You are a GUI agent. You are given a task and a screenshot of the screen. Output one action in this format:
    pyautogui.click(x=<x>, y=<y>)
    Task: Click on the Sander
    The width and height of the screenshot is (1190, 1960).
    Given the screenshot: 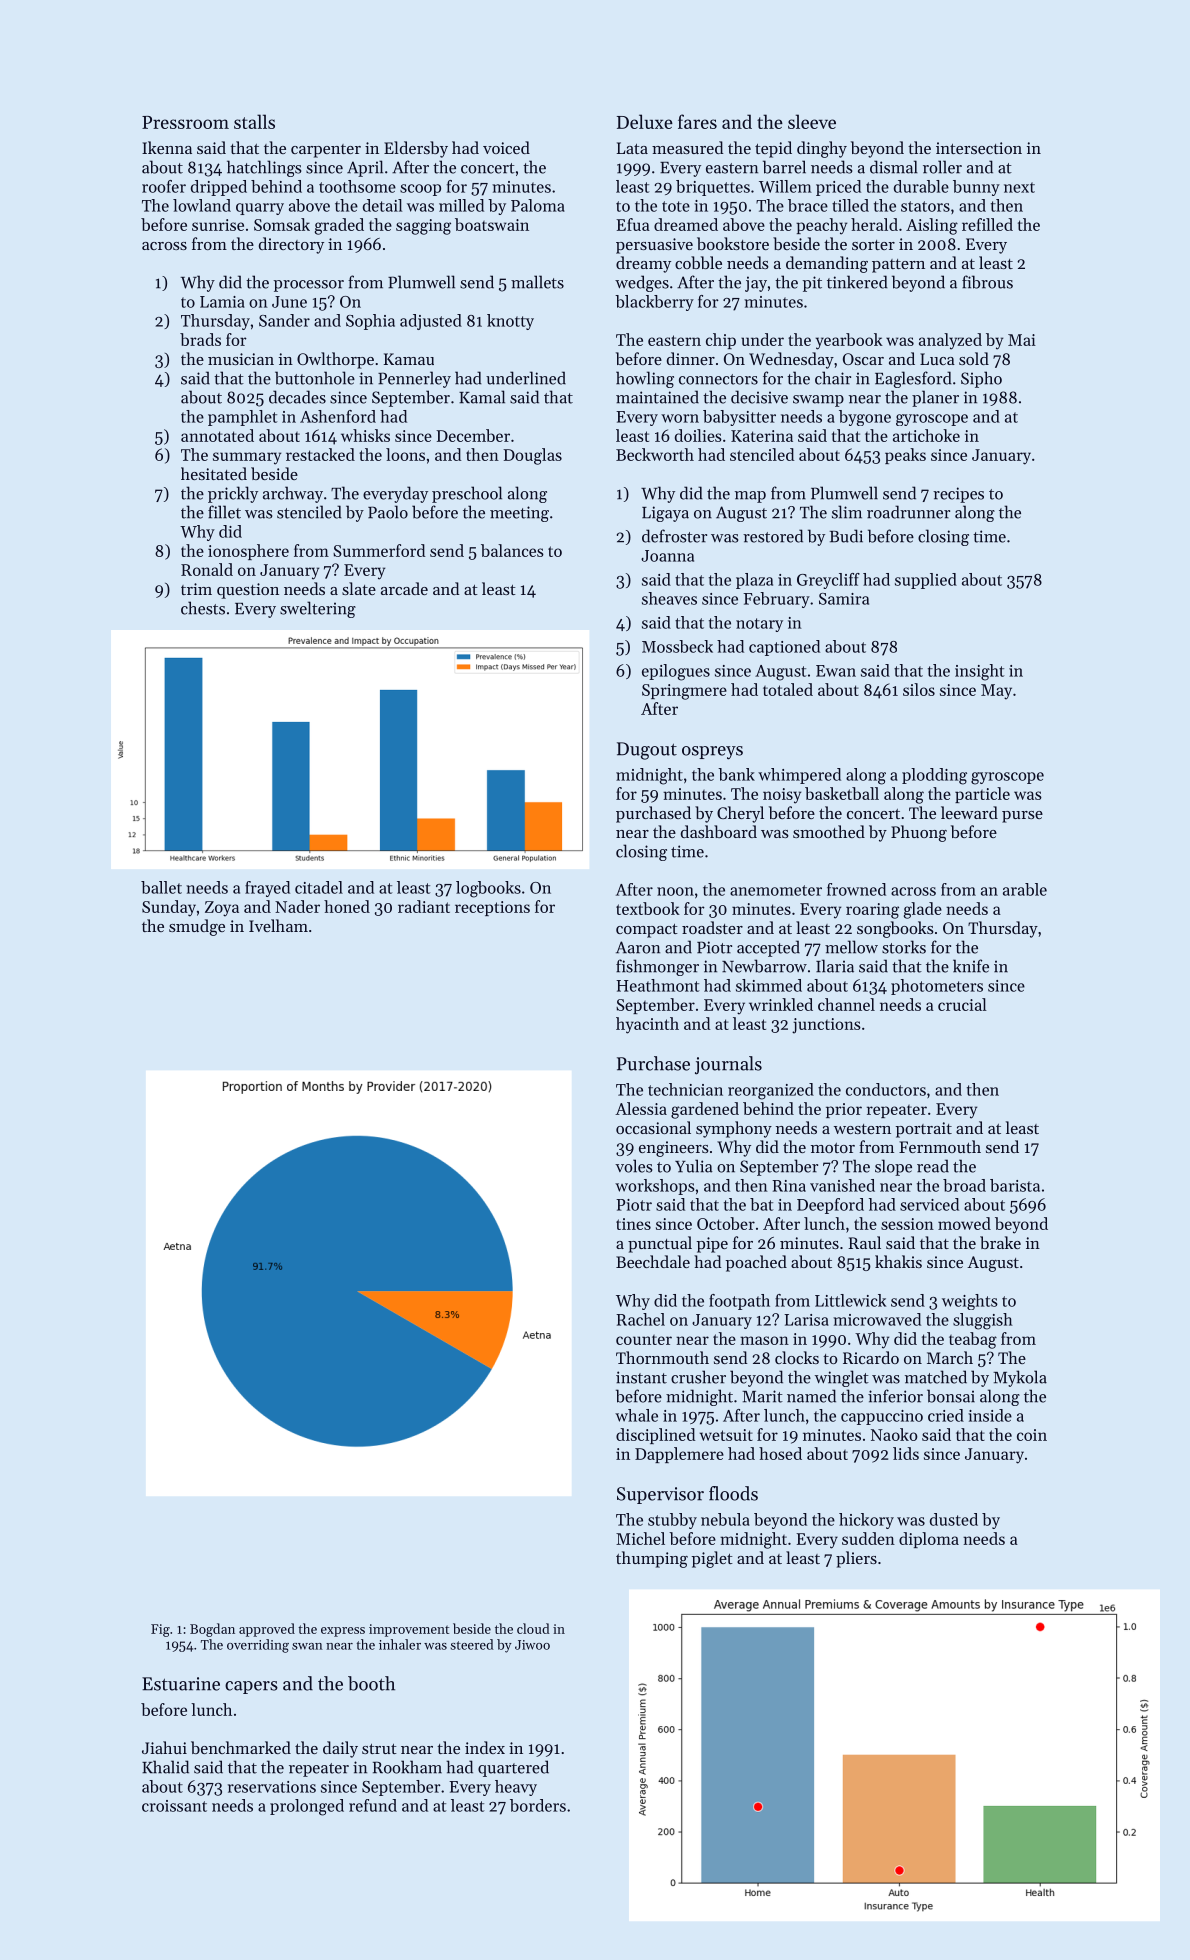 What is the action you would take?
    pyautogui.click(x=284, y=320)
